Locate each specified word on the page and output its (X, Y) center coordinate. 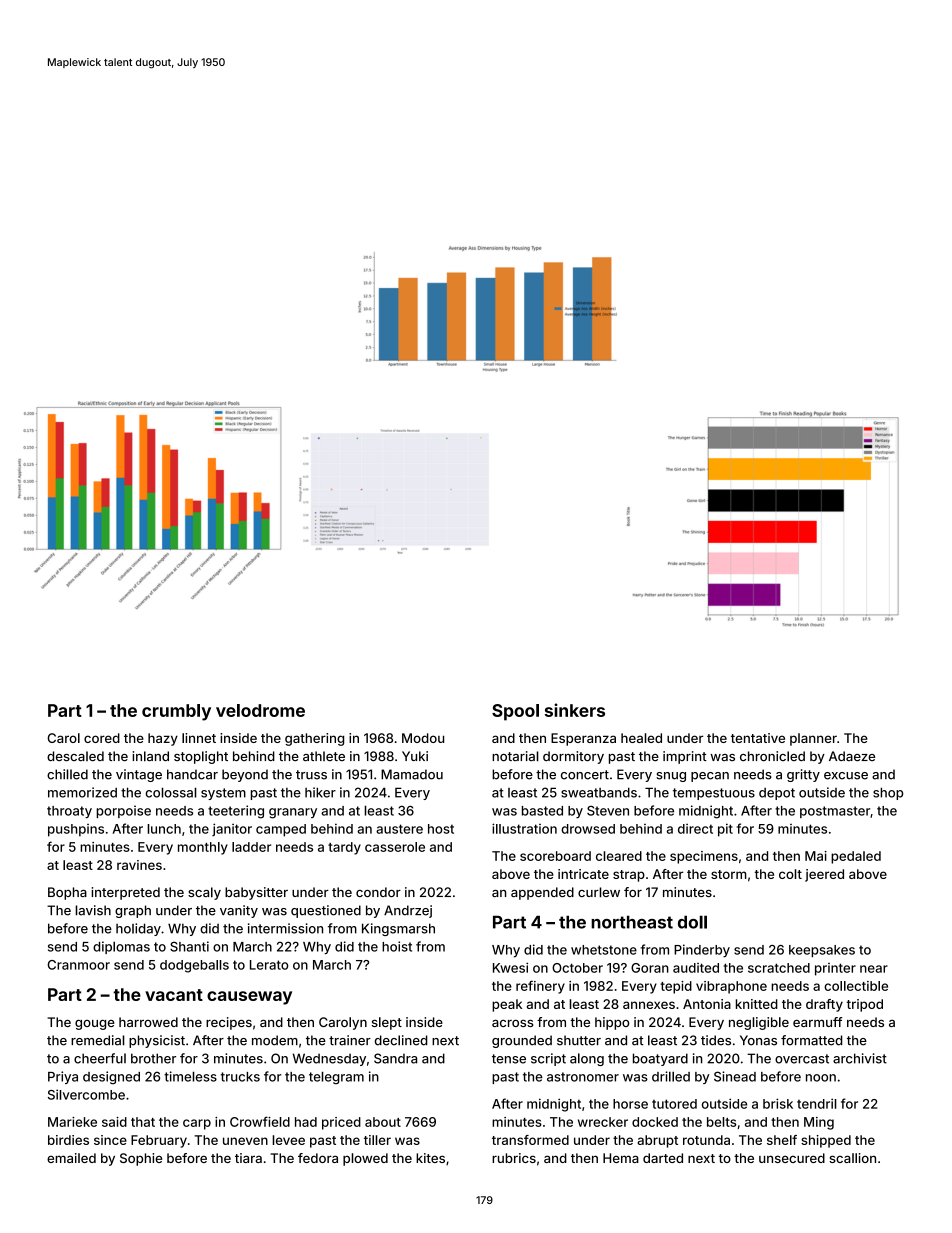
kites (430, 1158)
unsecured (792, 1158)
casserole (395, 847)
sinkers (575, 710)
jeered (824, 875)
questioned (326, 911)
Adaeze (852, 756)
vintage (139, 775)
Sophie (141, 1159)
